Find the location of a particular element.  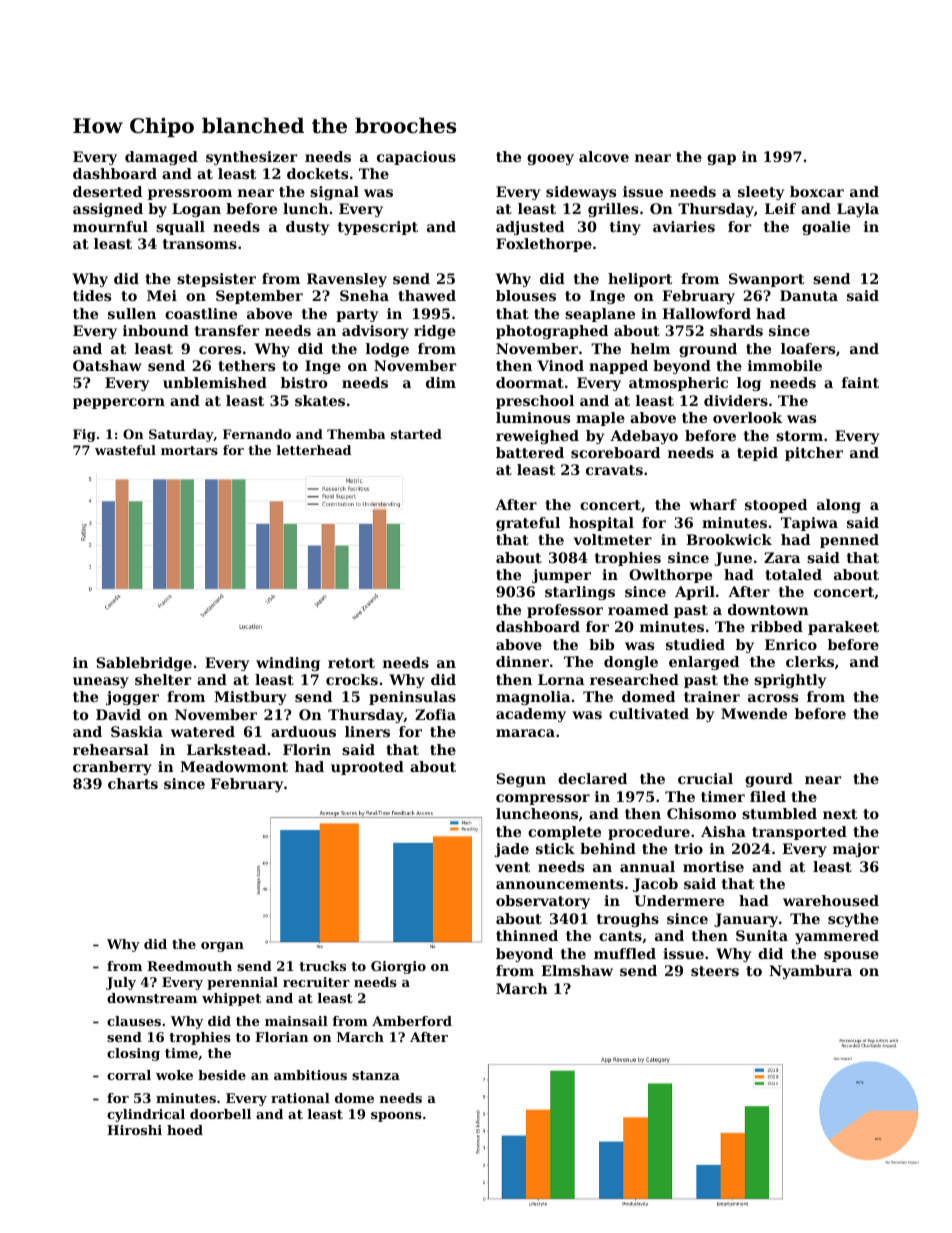

Hiroshi is located at coordinates (134, 1130).
